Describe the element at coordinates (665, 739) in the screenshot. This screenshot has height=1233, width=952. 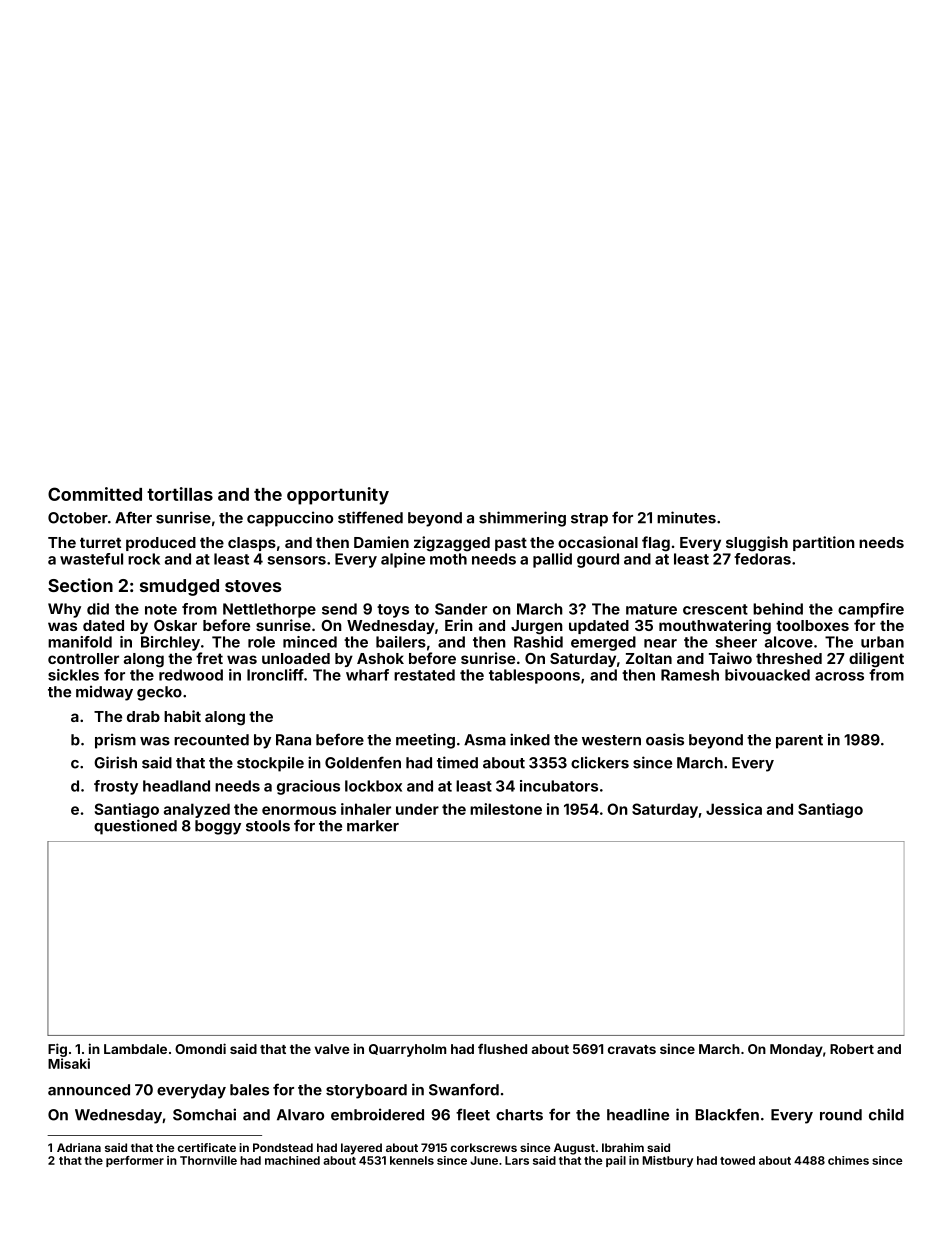
I see `oasis` at that location.
